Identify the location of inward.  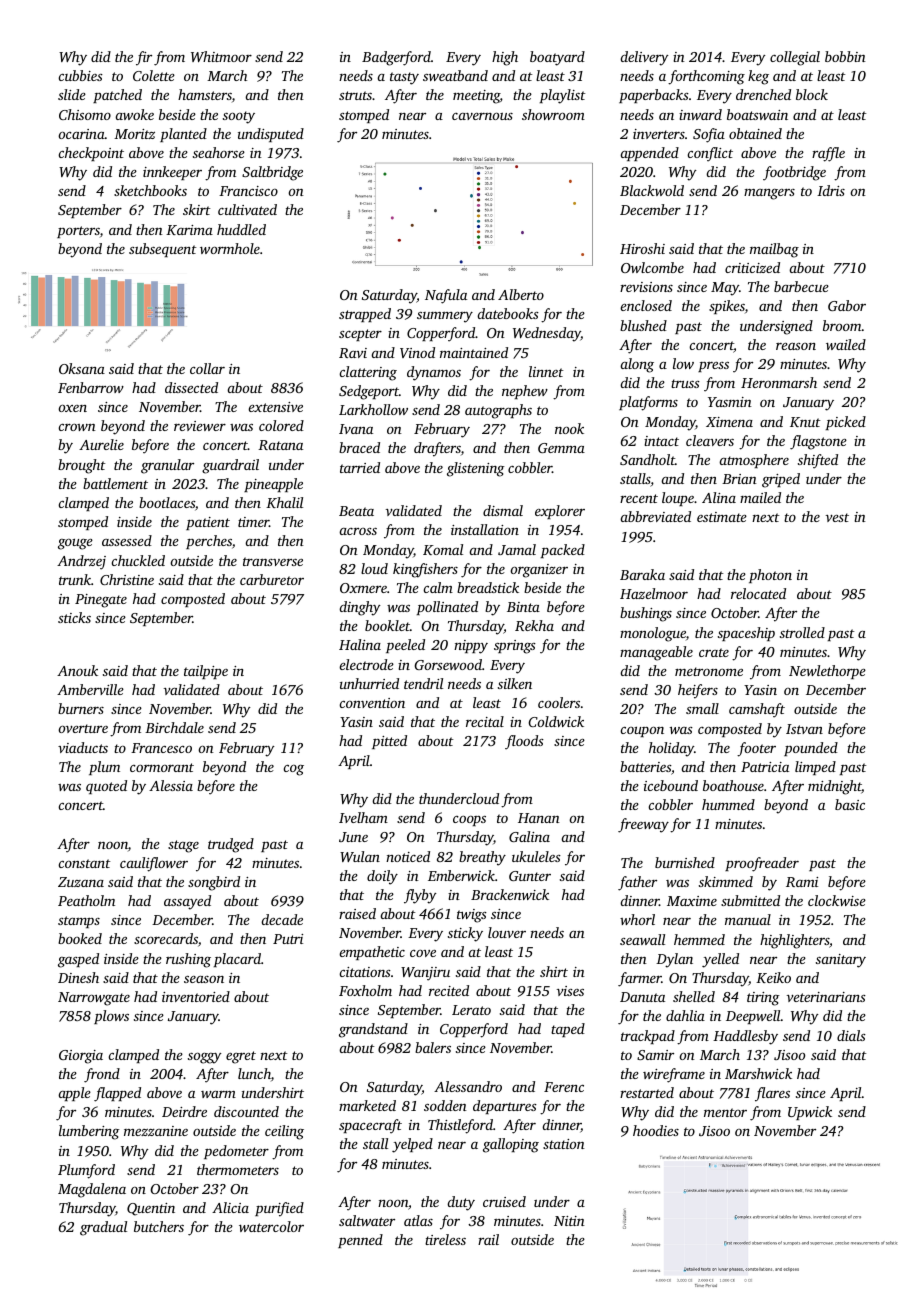
(700, 114).
